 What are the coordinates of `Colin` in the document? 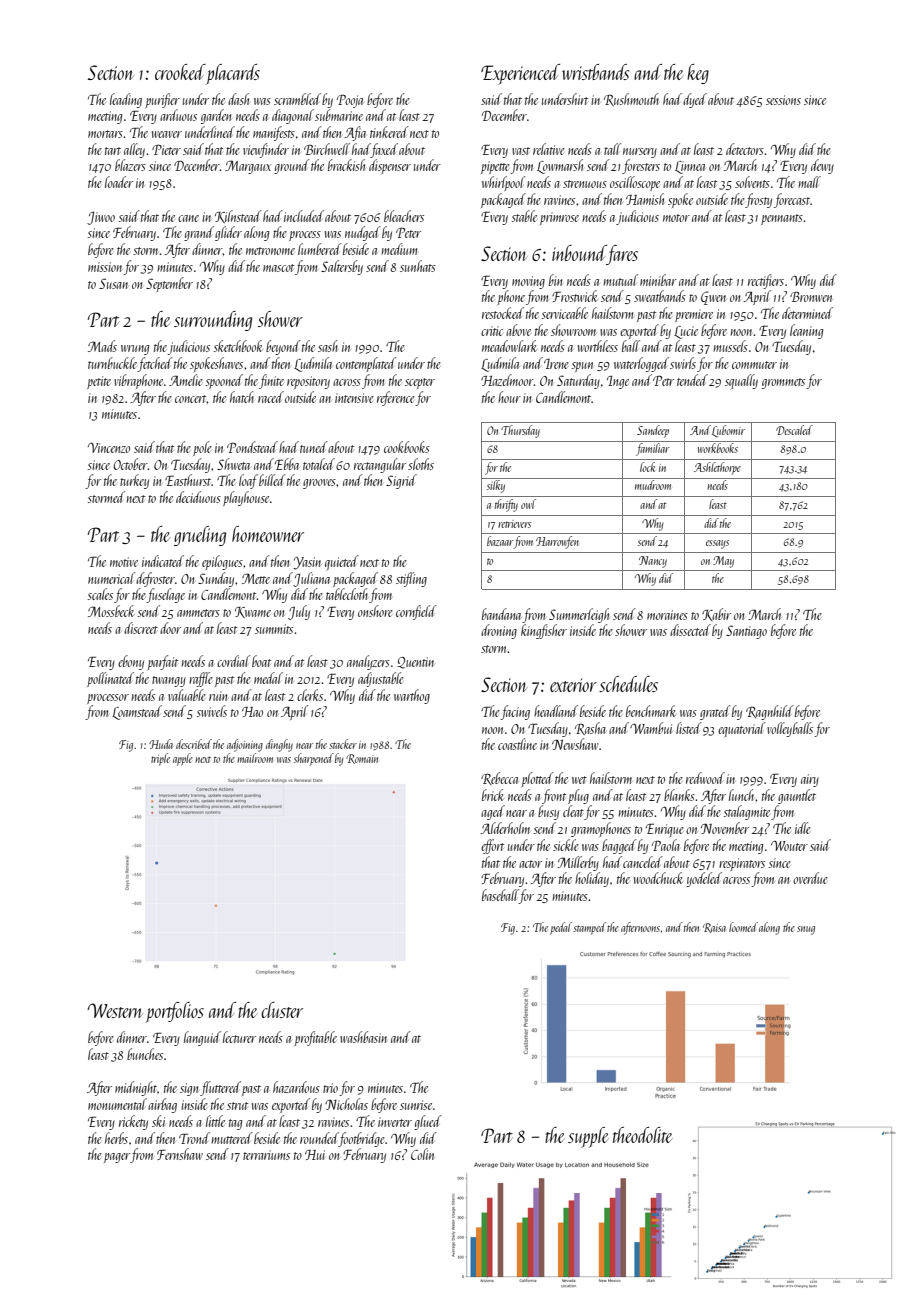 It's located at (422, 1154).
